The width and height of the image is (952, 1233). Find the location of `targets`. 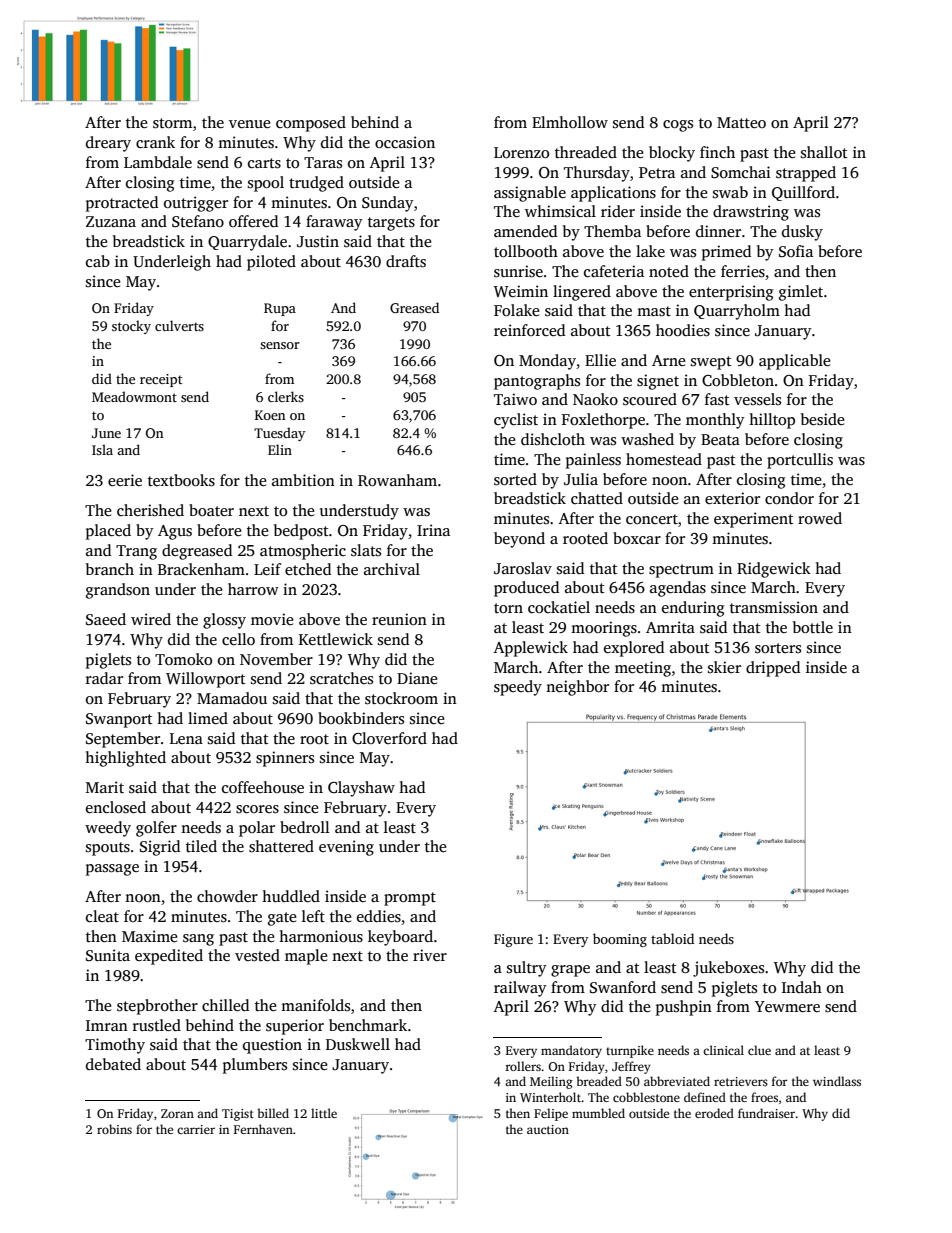

targets is located at coordinates (391, 224).
